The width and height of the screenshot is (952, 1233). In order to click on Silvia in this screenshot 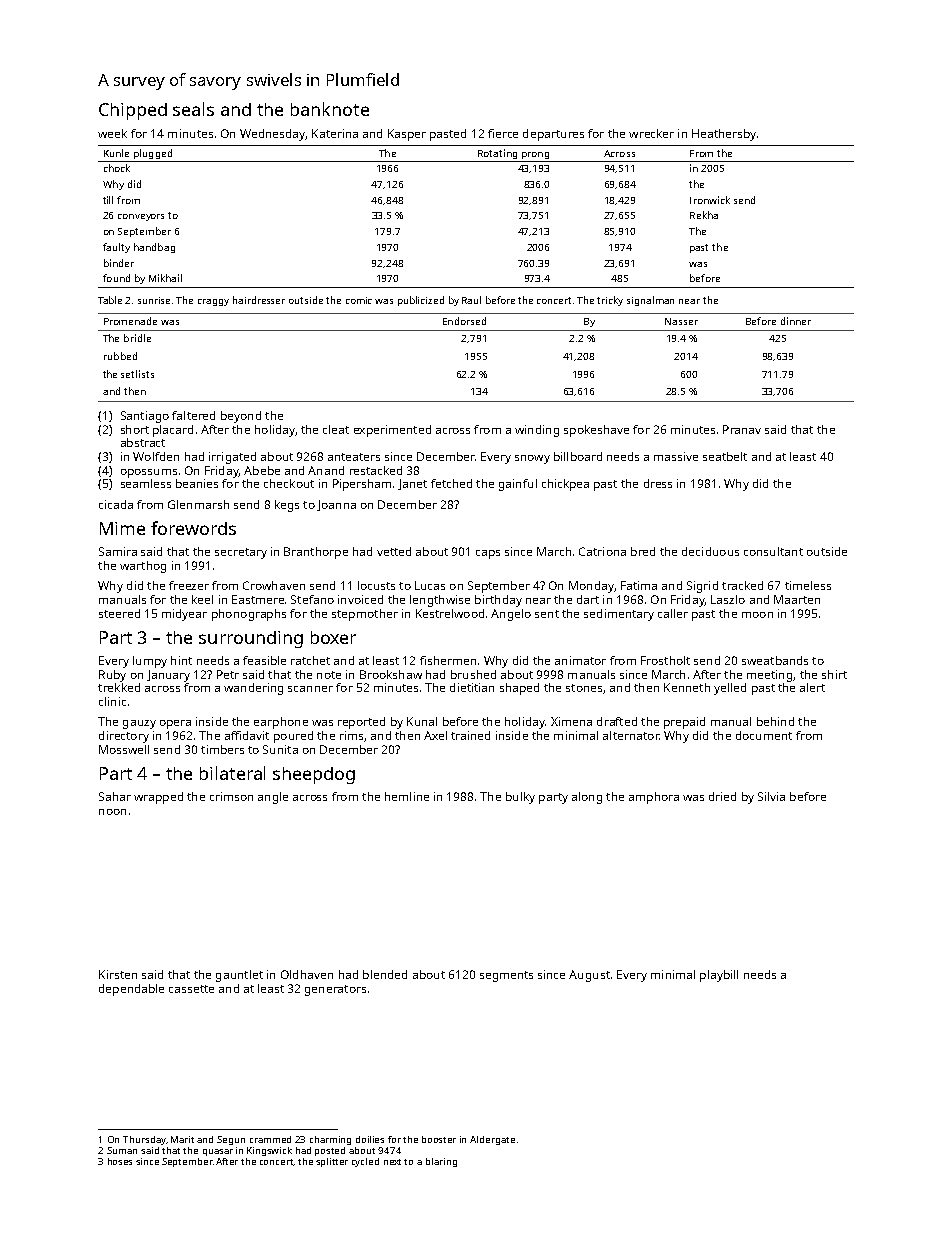, I will do `click(771, 796)`.
